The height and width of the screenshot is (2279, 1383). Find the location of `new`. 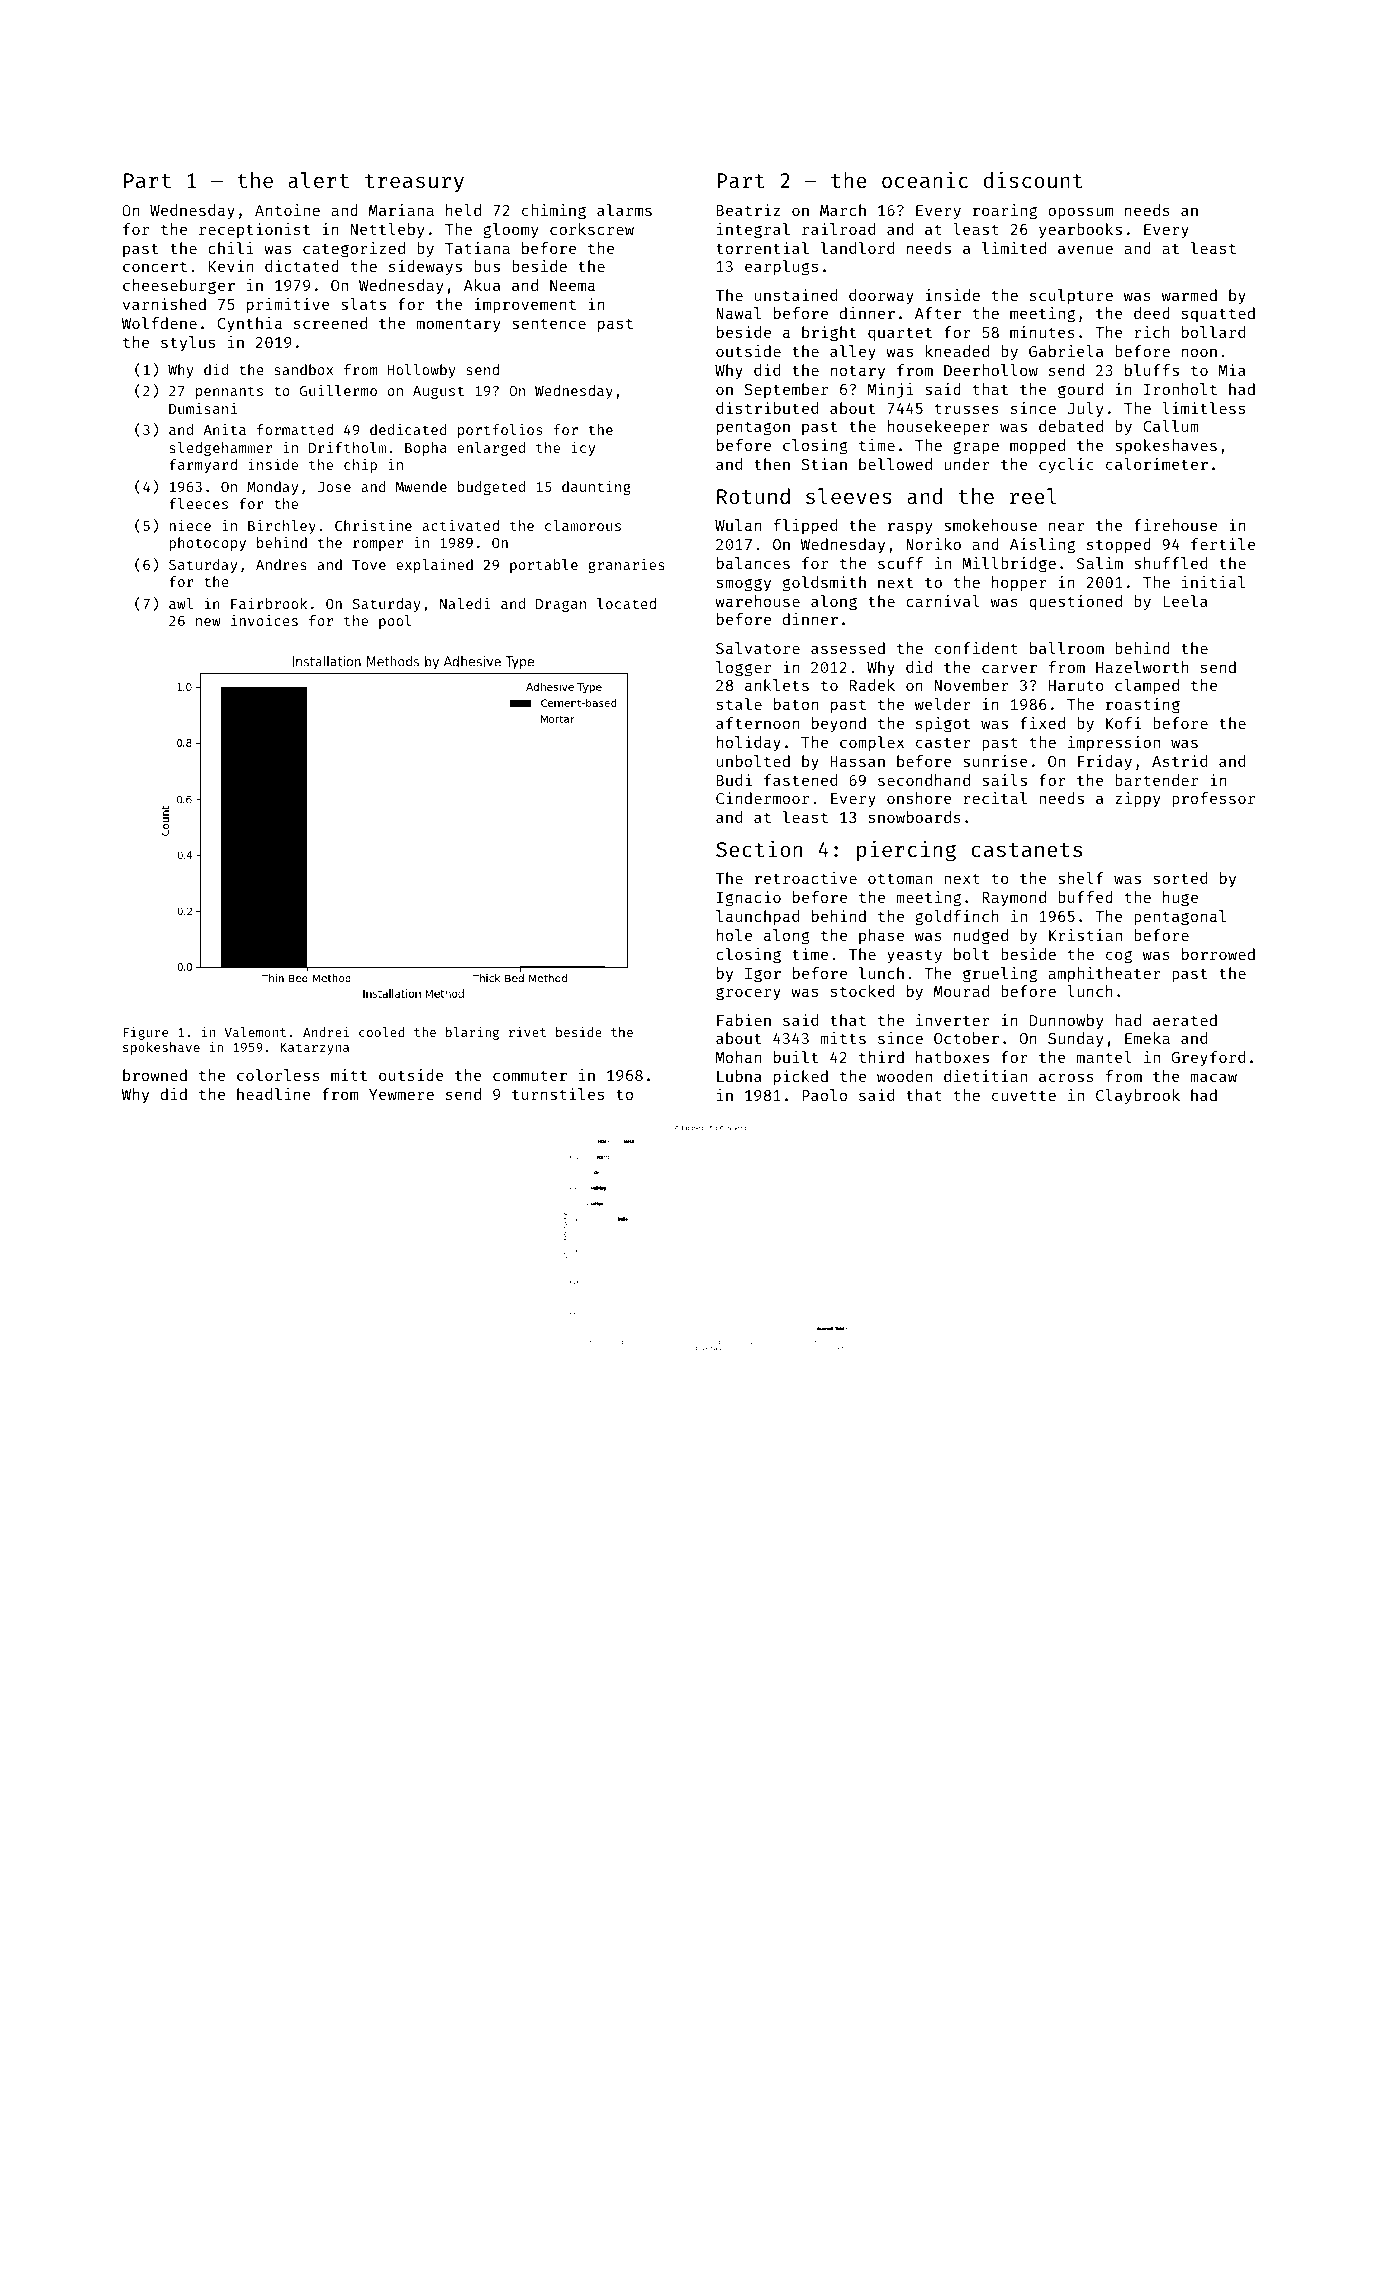

new is located at coordinates (208, 622).
